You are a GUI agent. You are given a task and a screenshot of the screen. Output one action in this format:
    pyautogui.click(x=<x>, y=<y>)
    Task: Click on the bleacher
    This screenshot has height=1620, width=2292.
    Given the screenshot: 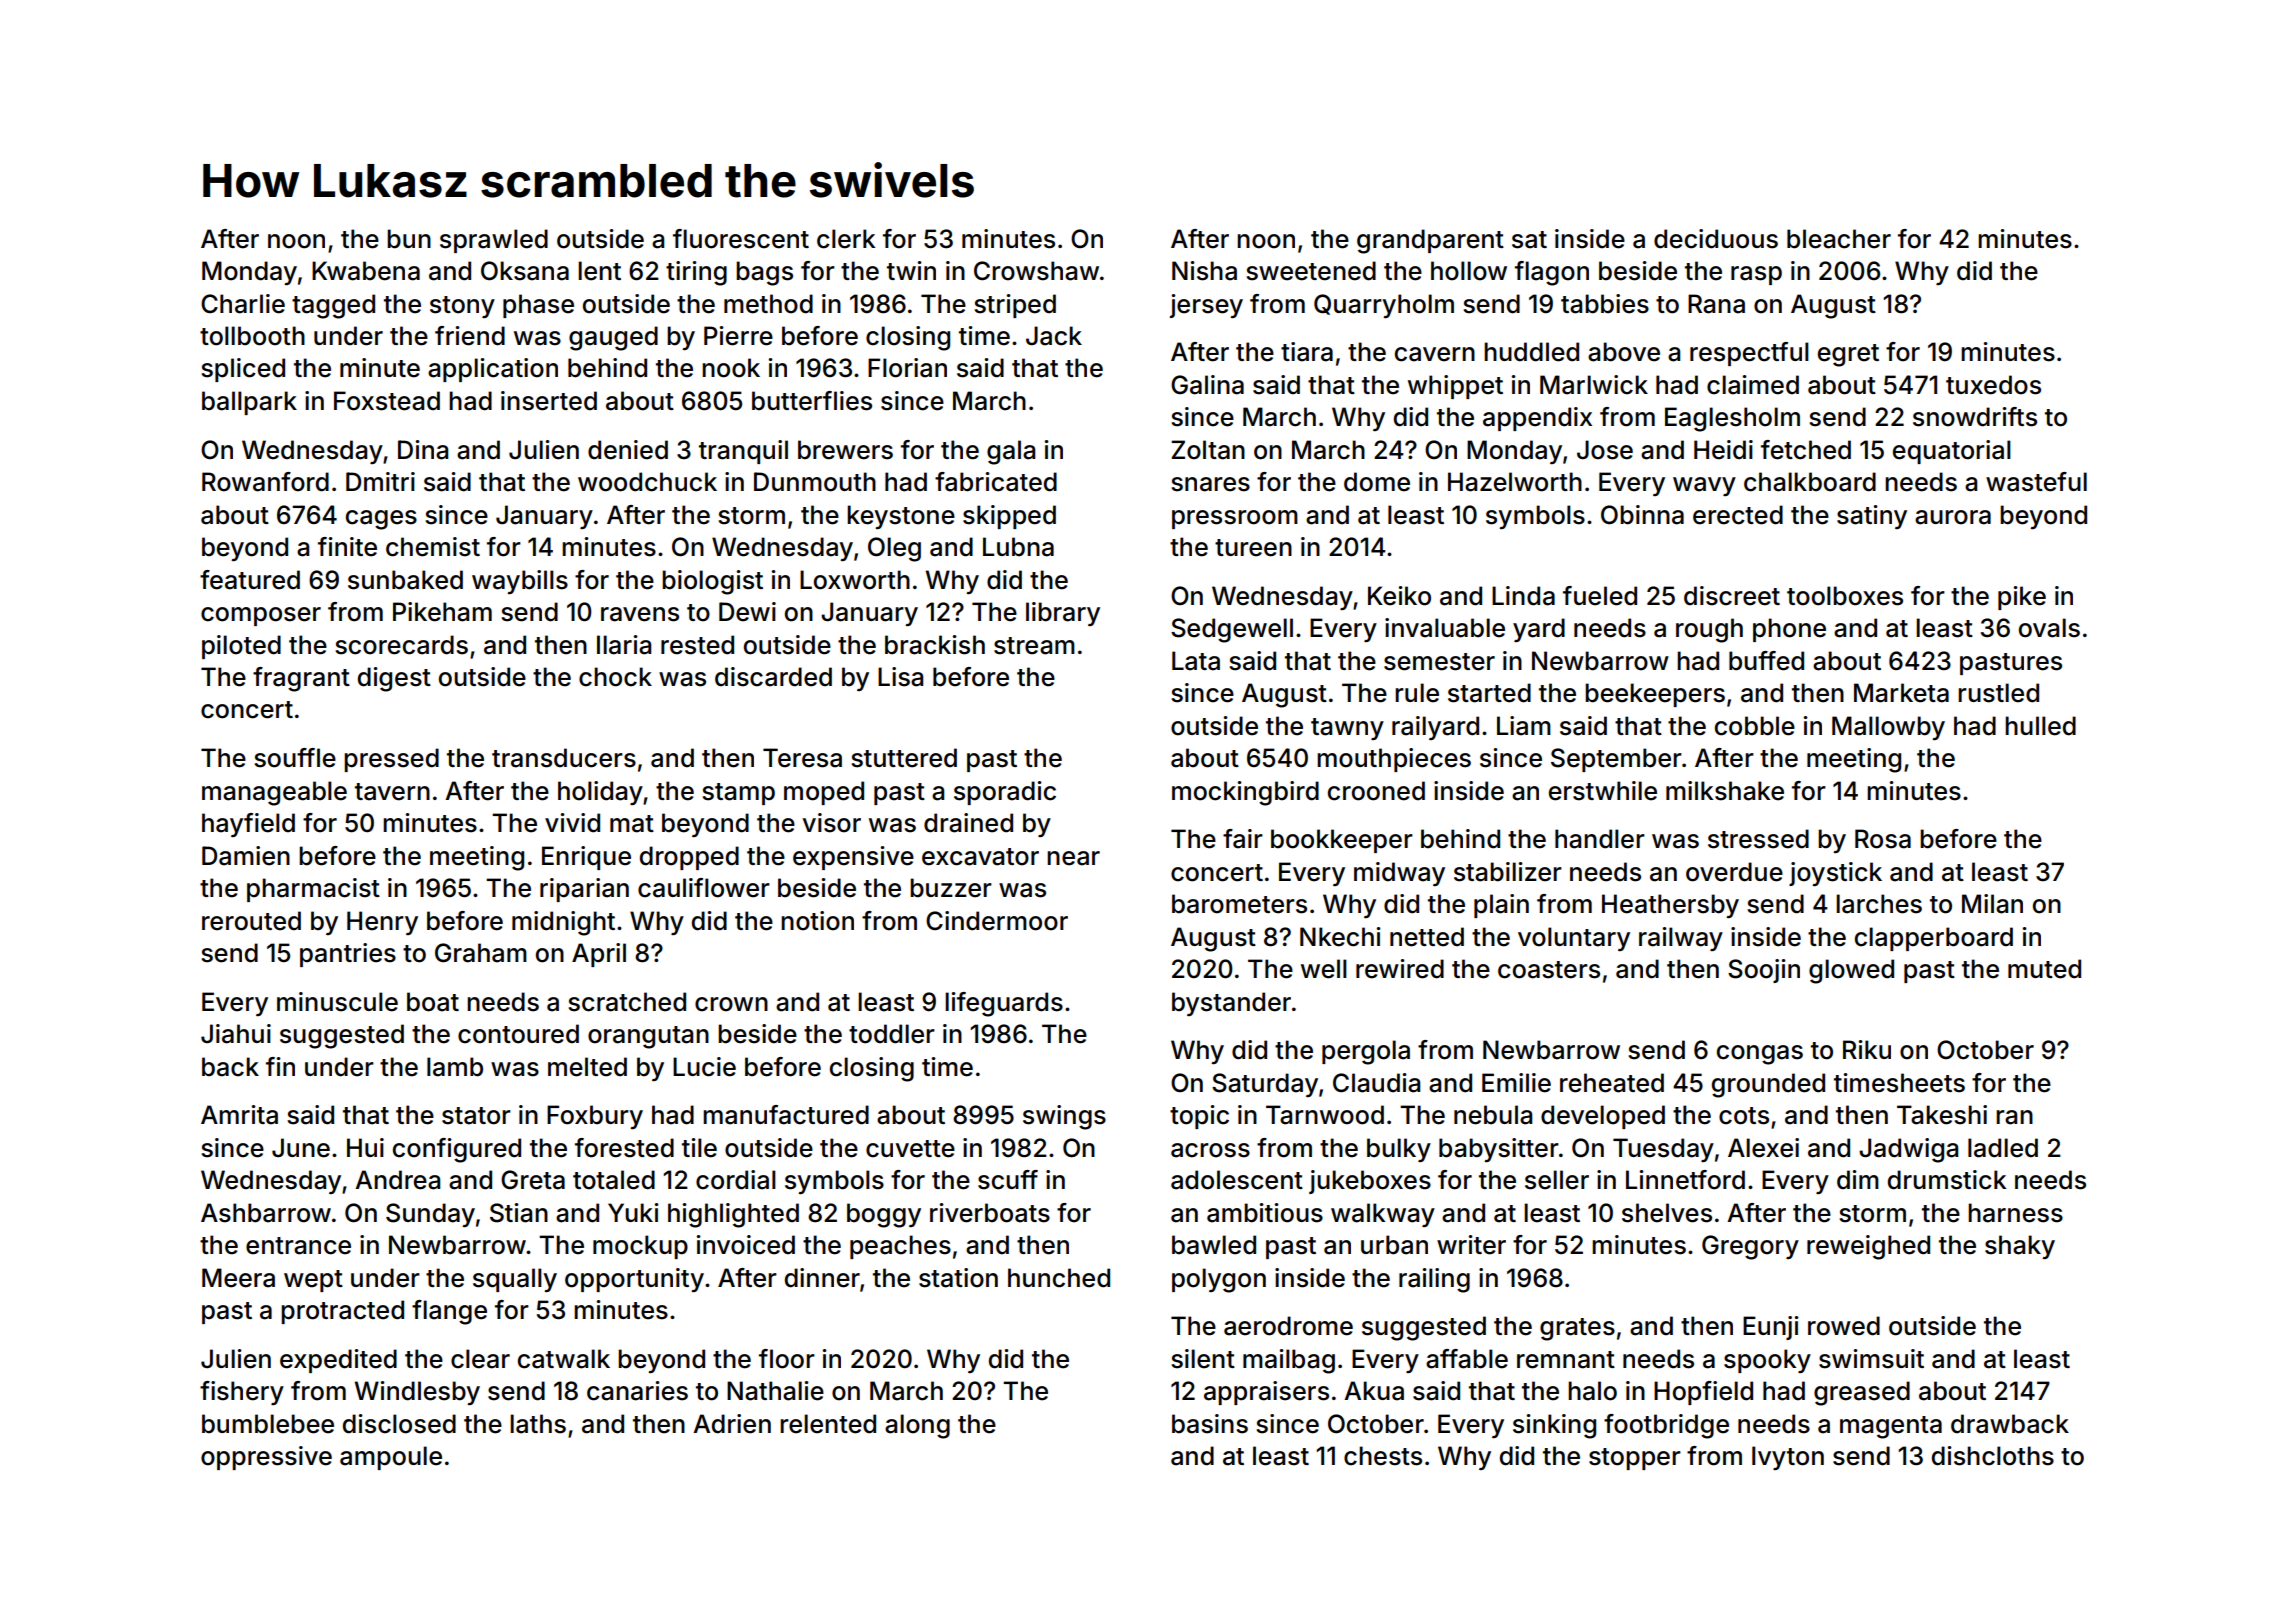 What is the action you would take?
    pyautogui.click(x=1839, y=239)
